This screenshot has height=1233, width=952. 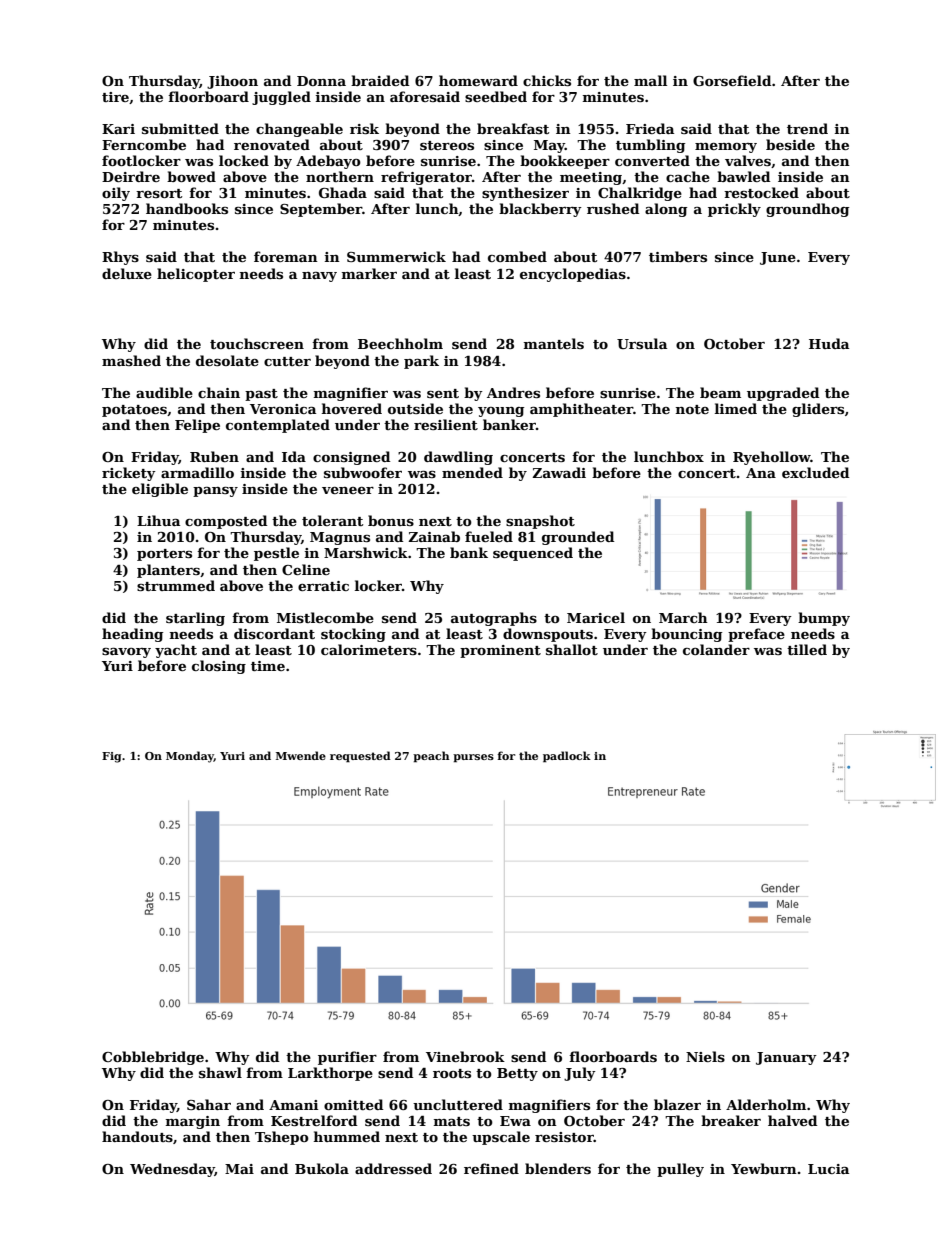 I want to click on homeward, so click(x=478, y=80).
